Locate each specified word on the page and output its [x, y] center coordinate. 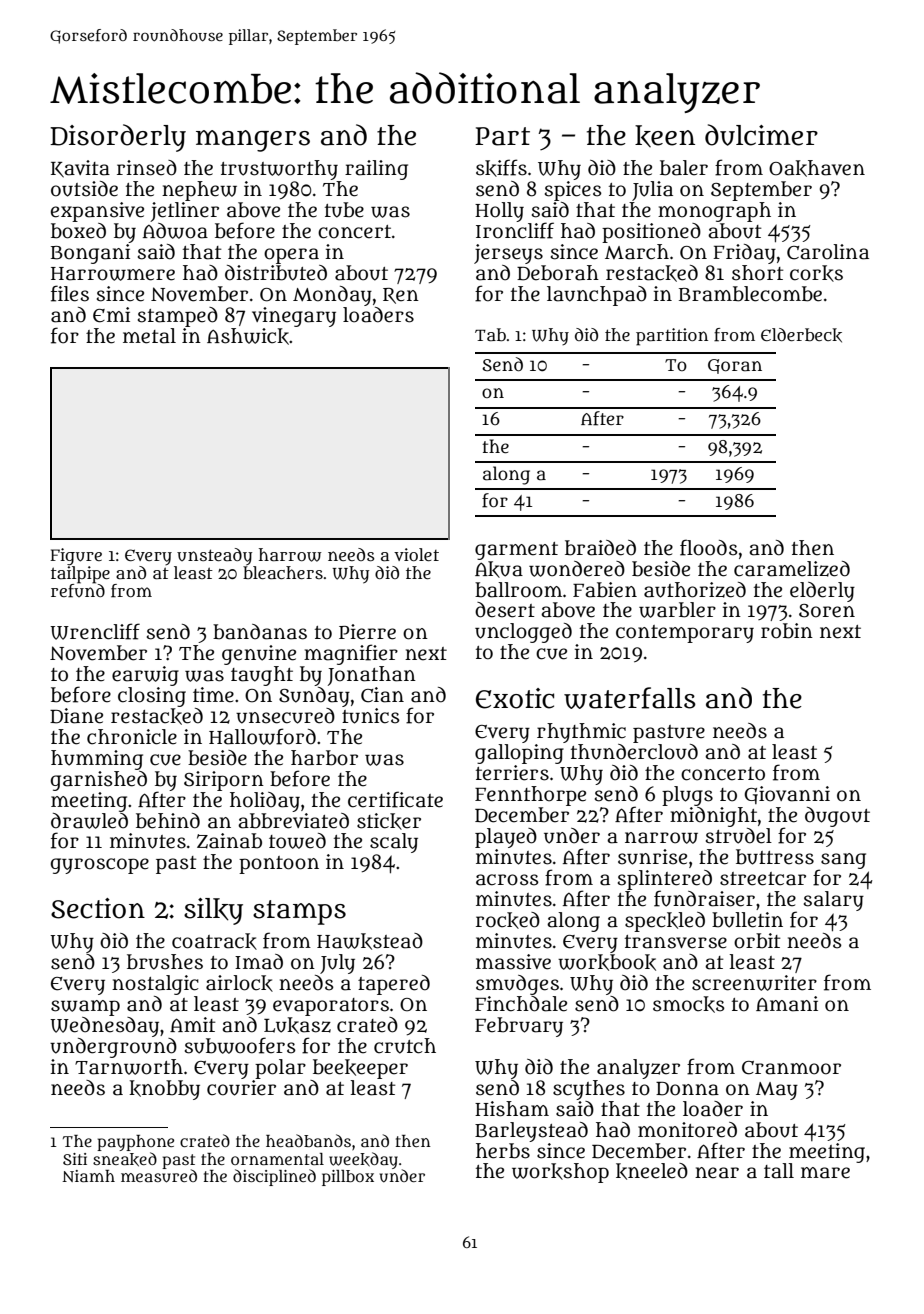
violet [416, 554]
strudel [739, 836]
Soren [827, 611]
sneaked [125, 1159]
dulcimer [761, 135]
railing [376, 170]
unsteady [214, 556]
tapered [394, 985]
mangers [253, 141]
